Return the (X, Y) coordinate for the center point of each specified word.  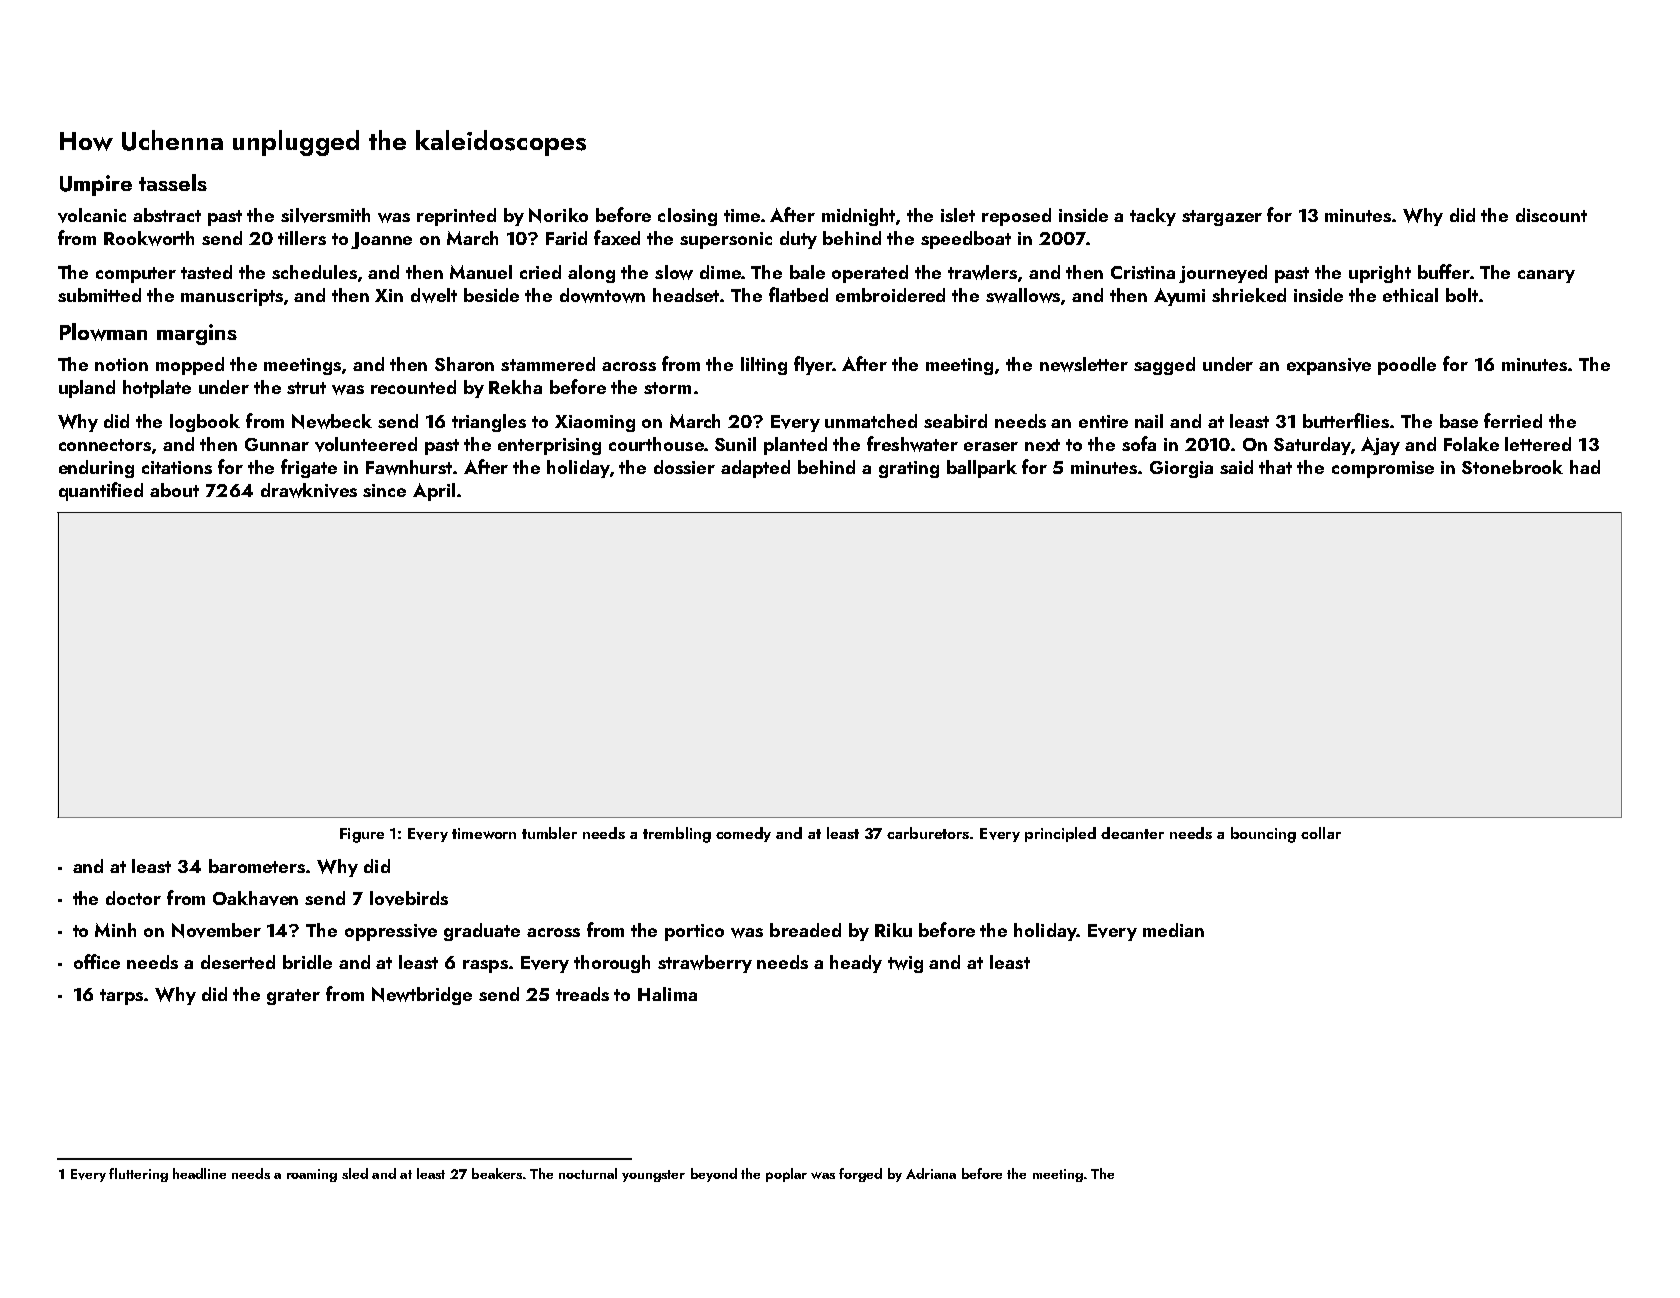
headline (199, 1173)
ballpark (982, 469)
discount (1551, 215)
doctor (133, 898)
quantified (101, 491)
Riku (893, 930)
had (1585, 467)
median (1173, 930)
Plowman (103, 332)
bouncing (1263, 835)
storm (667, 388)
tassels (173, 182)
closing (687, 217)
